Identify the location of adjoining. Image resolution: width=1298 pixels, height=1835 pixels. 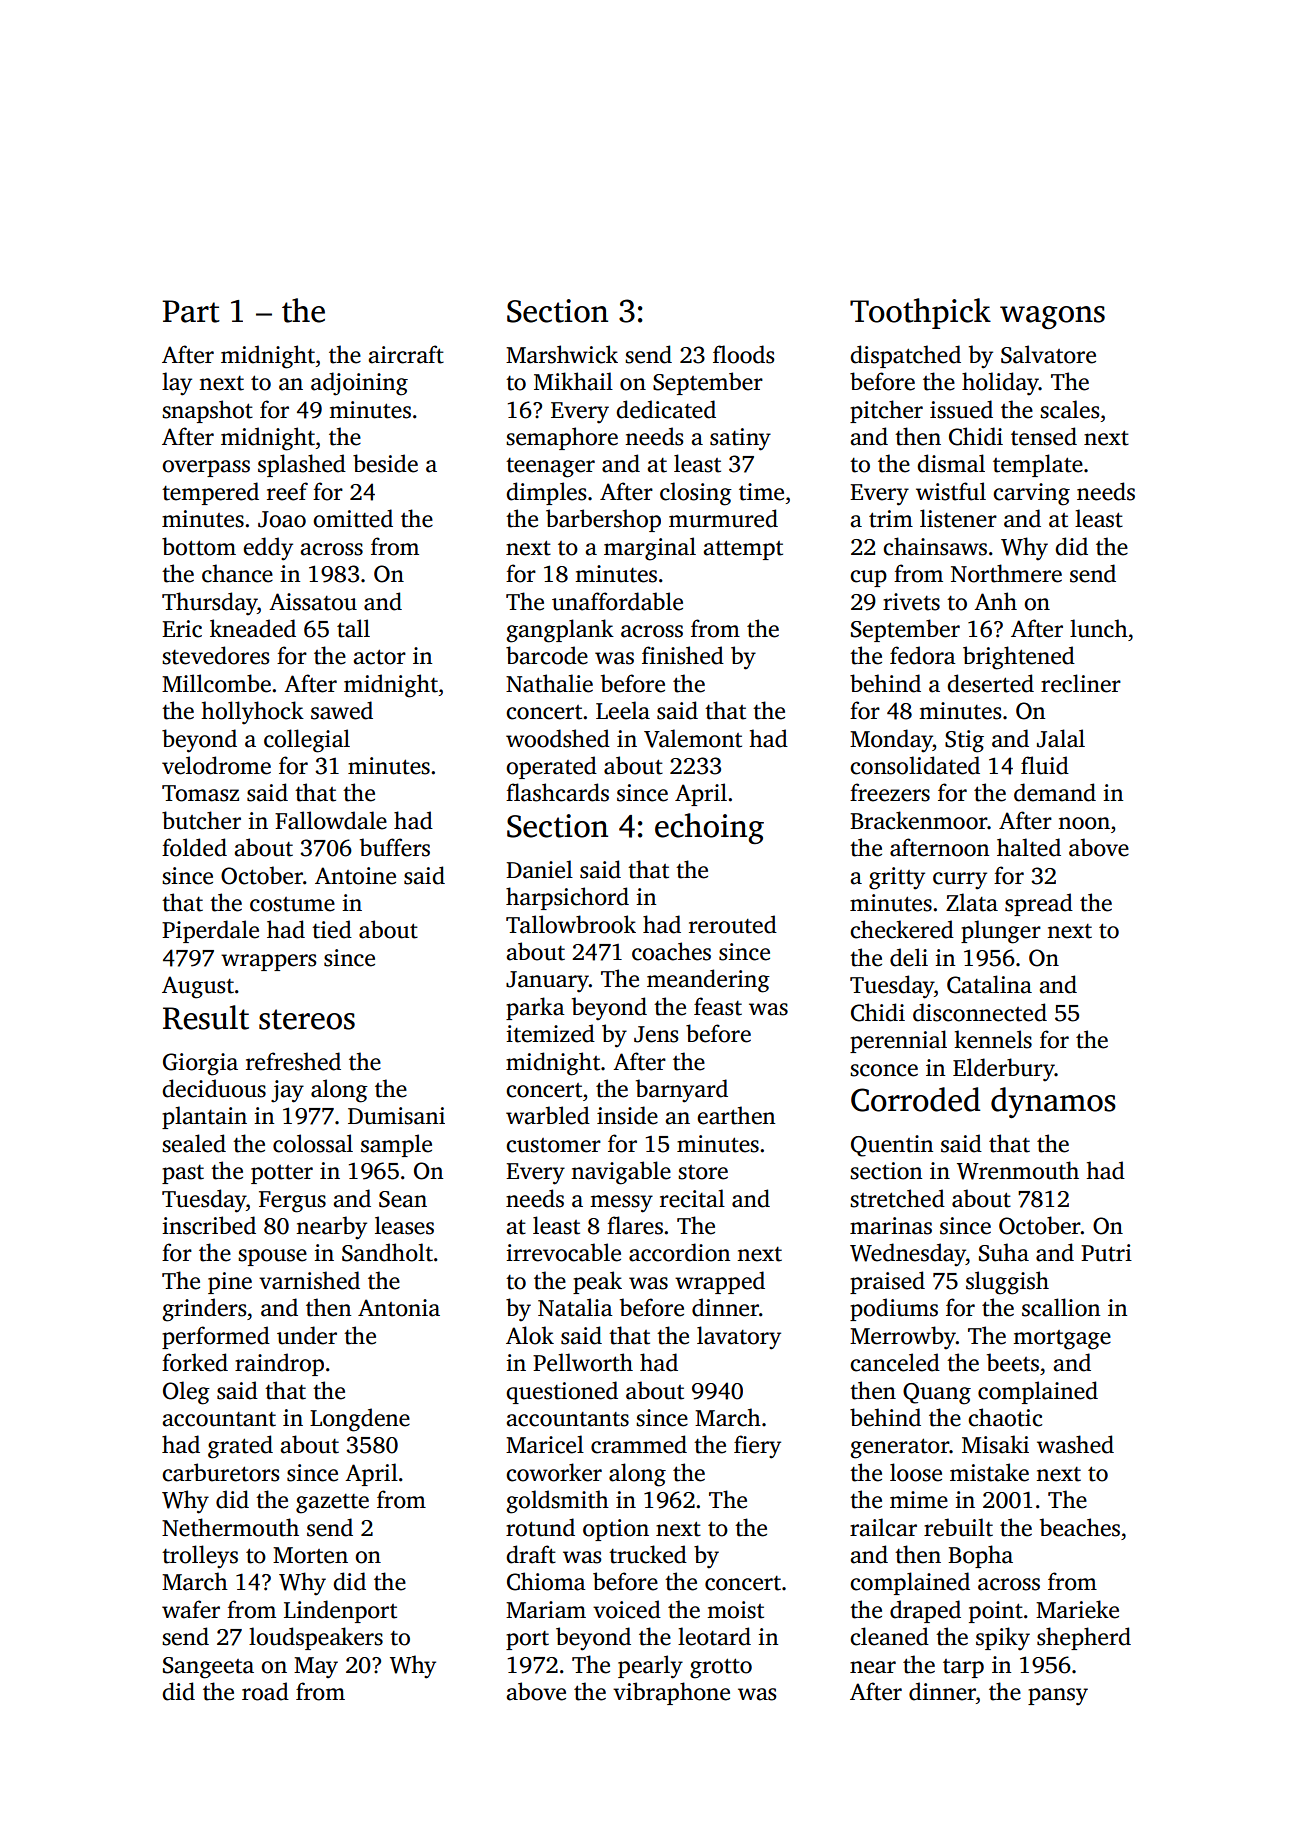
(359, 384).
